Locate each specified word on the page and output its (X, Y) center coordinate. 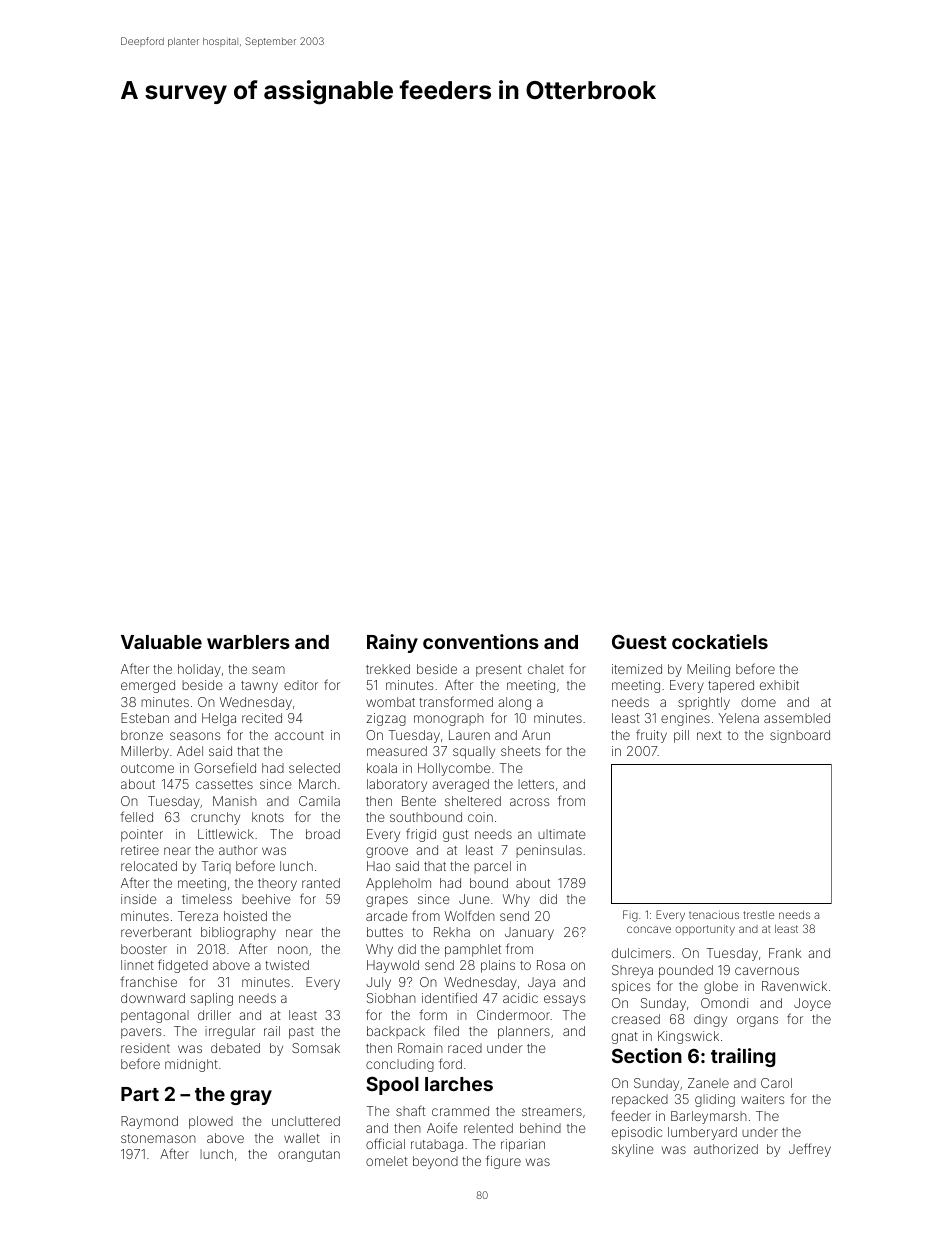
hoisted (245, 916)
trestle (758, 915)
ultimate (562, 834)
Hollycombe (454, 769)
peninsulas (549, 851)
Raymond (149, 1122)
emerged (148, 686)
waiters (762, 1099)
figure (503, 1162)
